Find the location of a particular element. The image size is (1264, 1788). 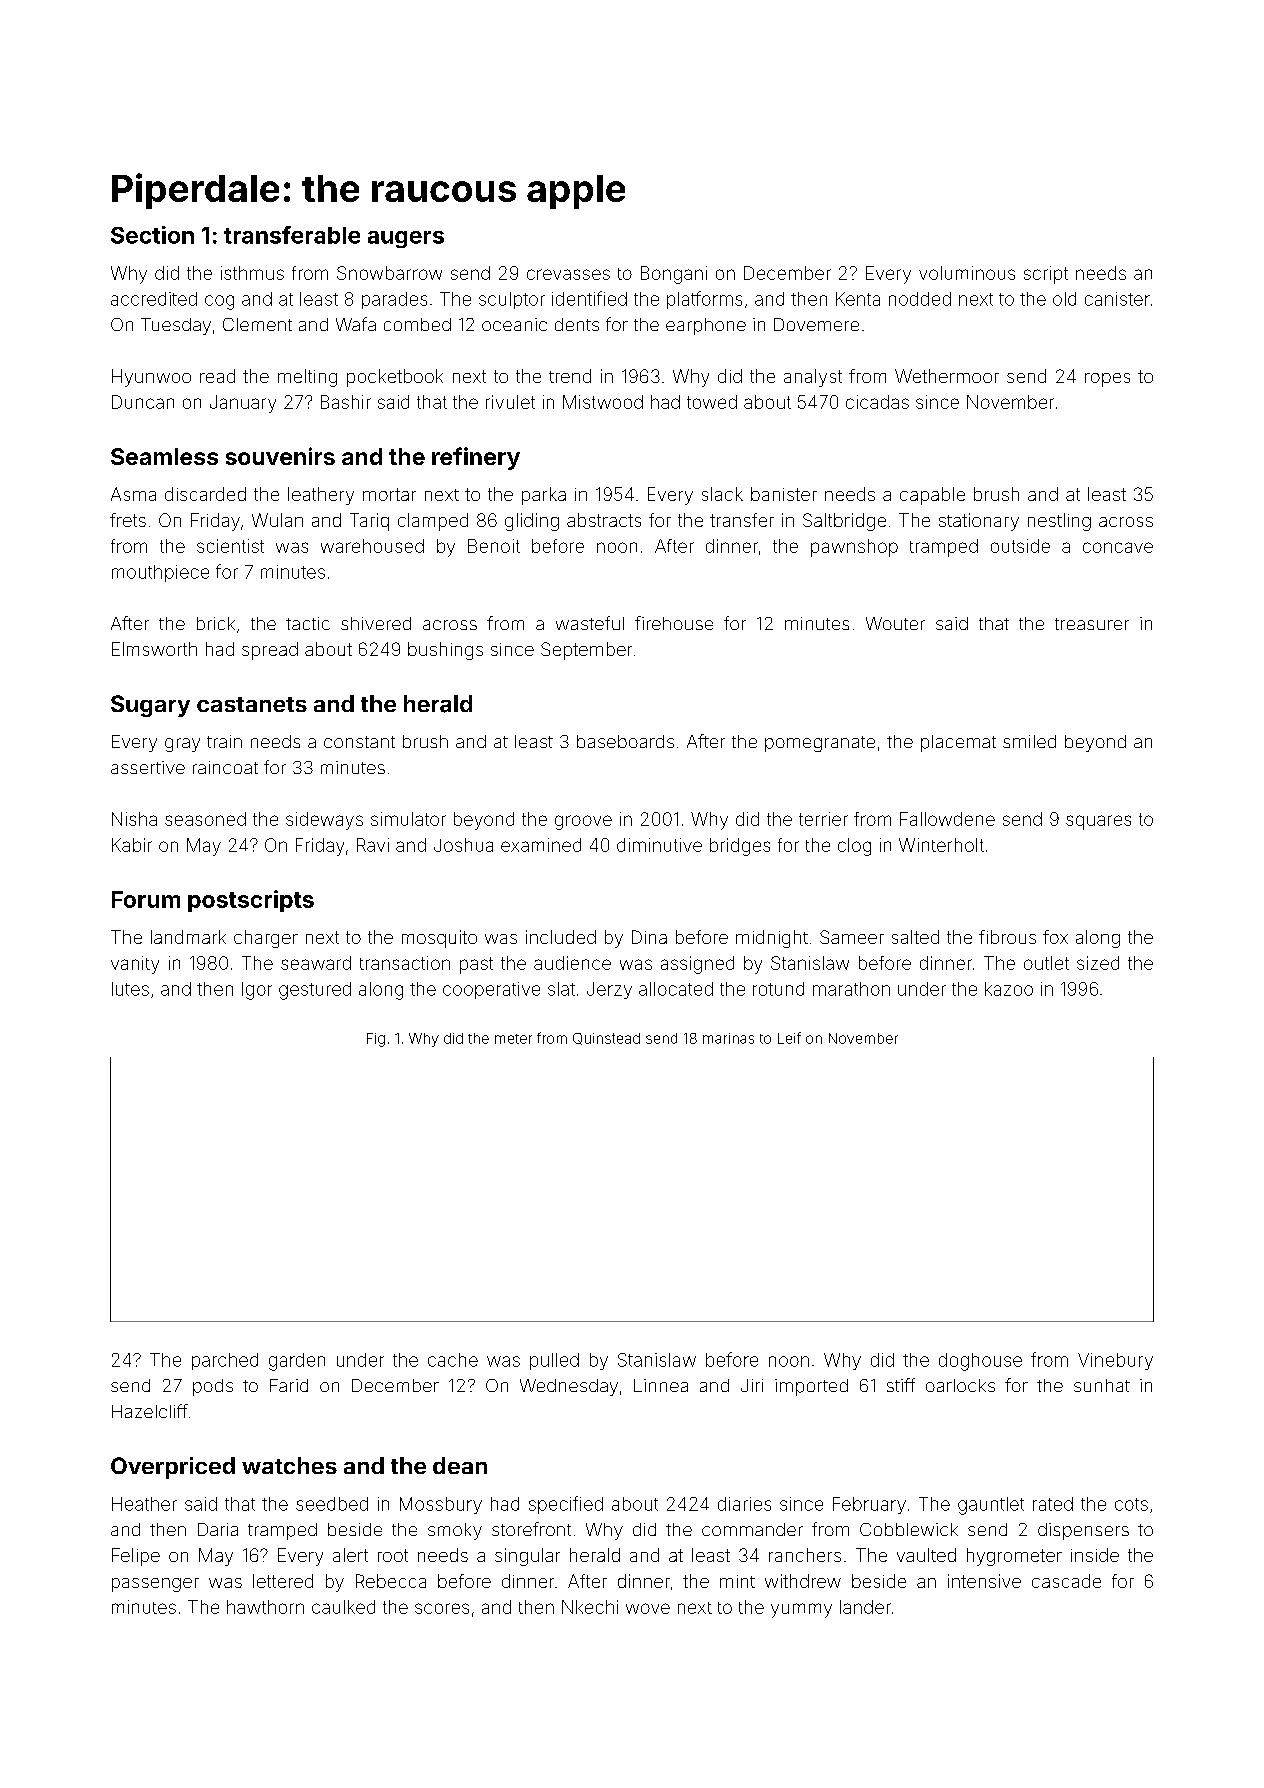

Bongani is located at coordinates (674, 275).
